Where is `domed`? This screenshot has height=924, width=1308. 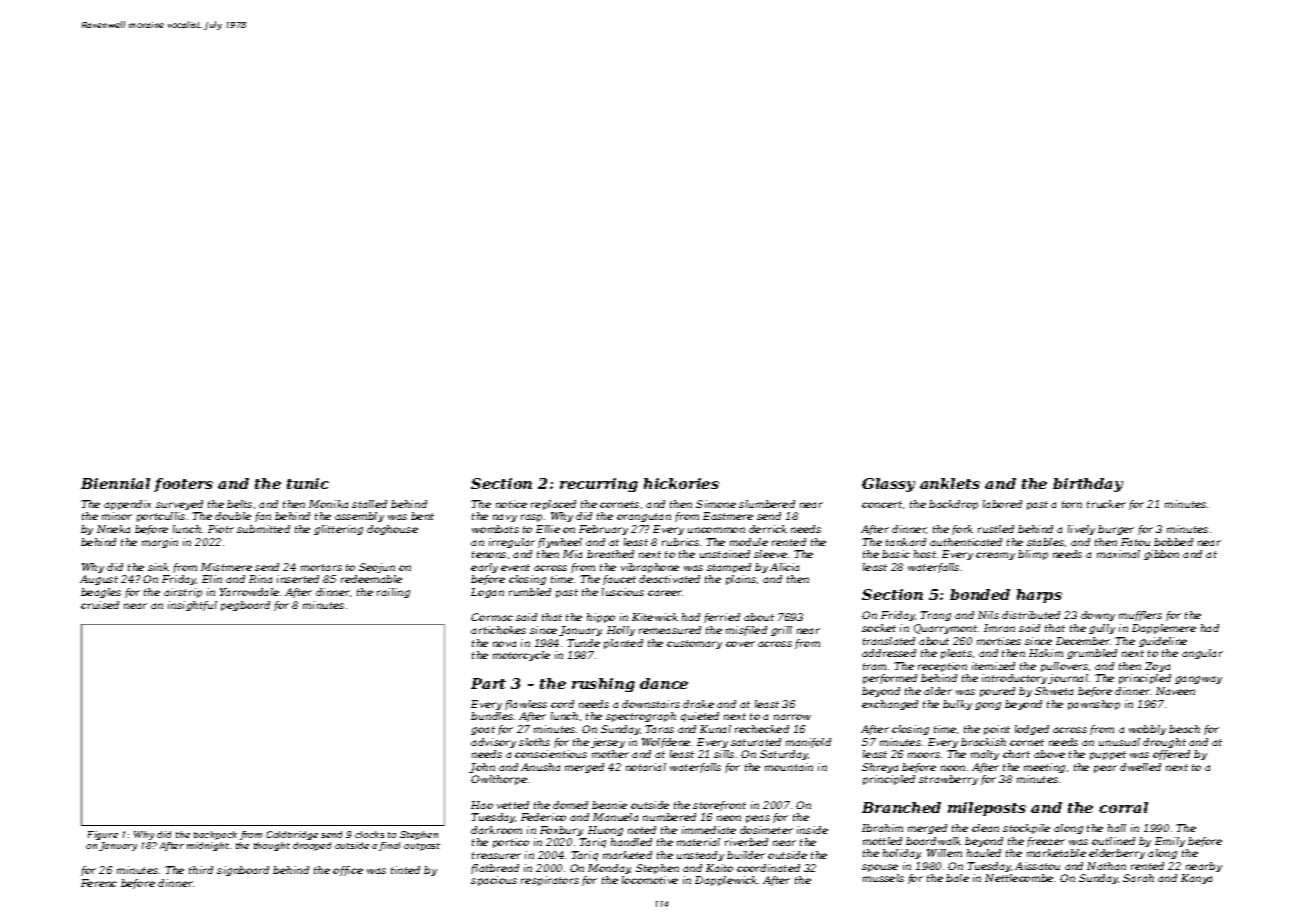 domed is located at coordinates (570, 805).
